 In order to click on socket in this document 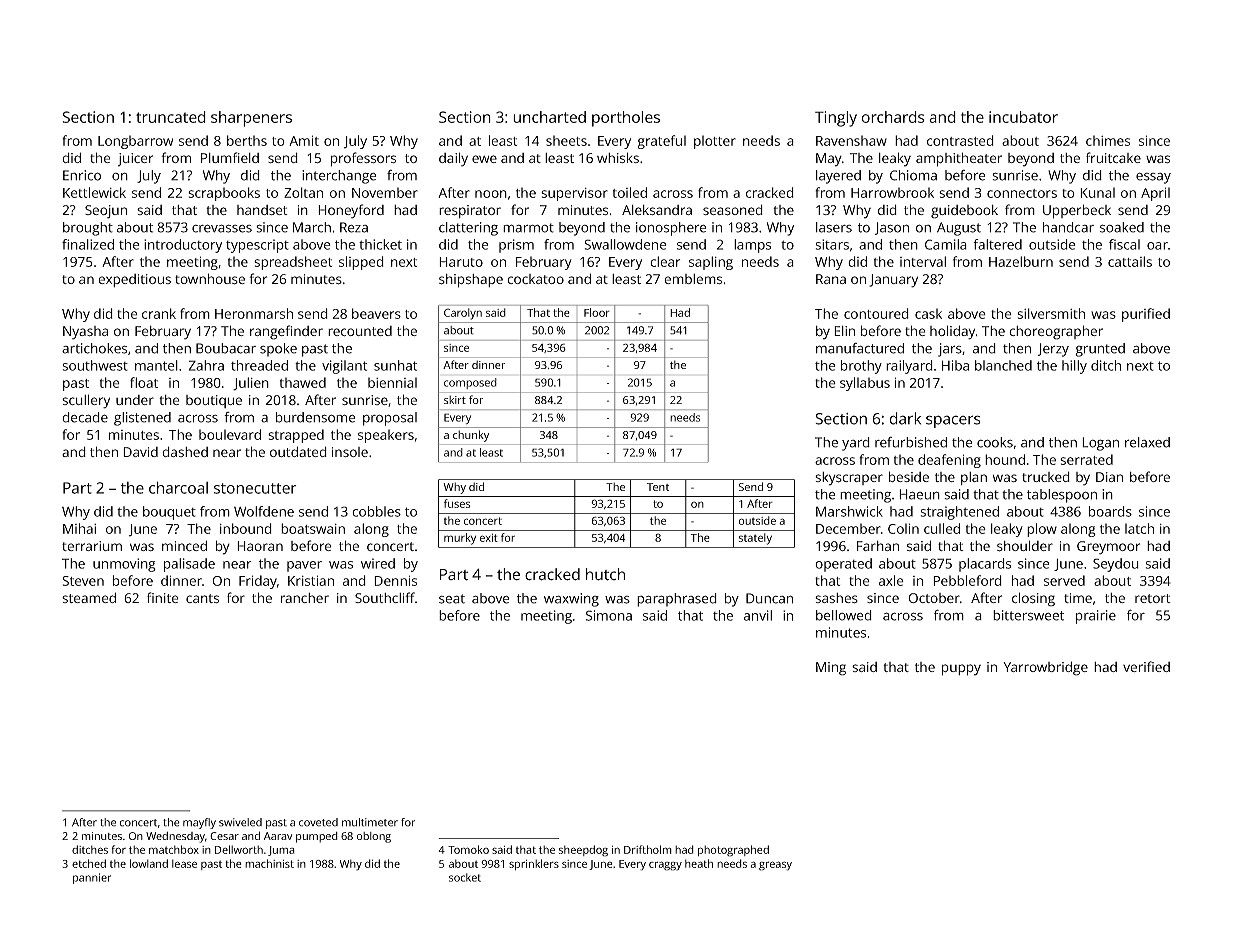, I will do `click(465, 877)`.
